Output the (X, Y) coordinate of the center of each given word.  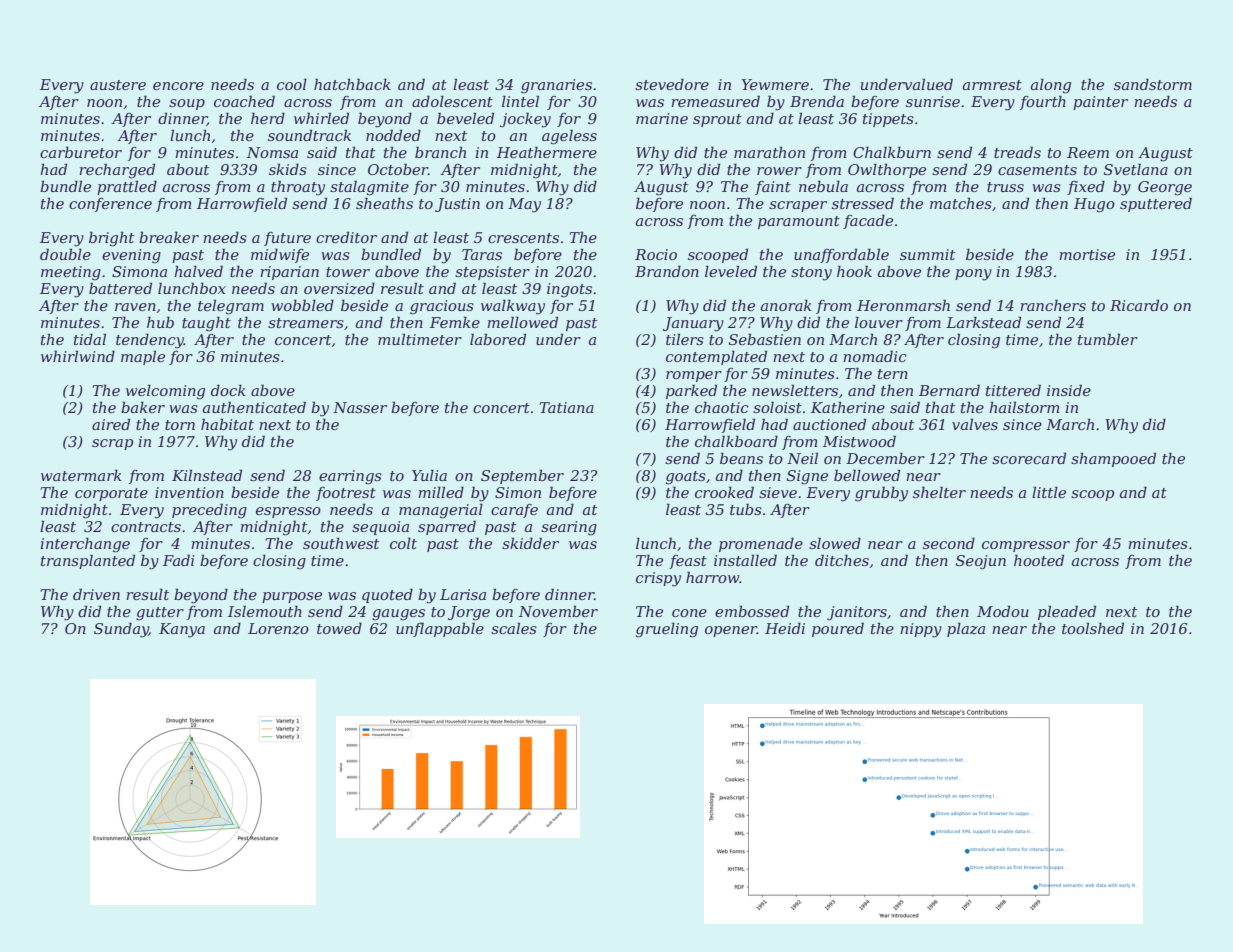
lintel (520, 101)
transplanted (88, 561)
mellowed (522, 322)
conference (110, 205)
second (949, 543)
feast (688, 562)
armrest (992, 85)
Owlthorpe (887, 170)
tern (893, 374)
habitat (227, 424)
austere (118, 85)
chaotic (722, 407)
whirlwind (78, 356)
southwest (341, 543)
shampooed (1113, 459)
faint (773, 188)
